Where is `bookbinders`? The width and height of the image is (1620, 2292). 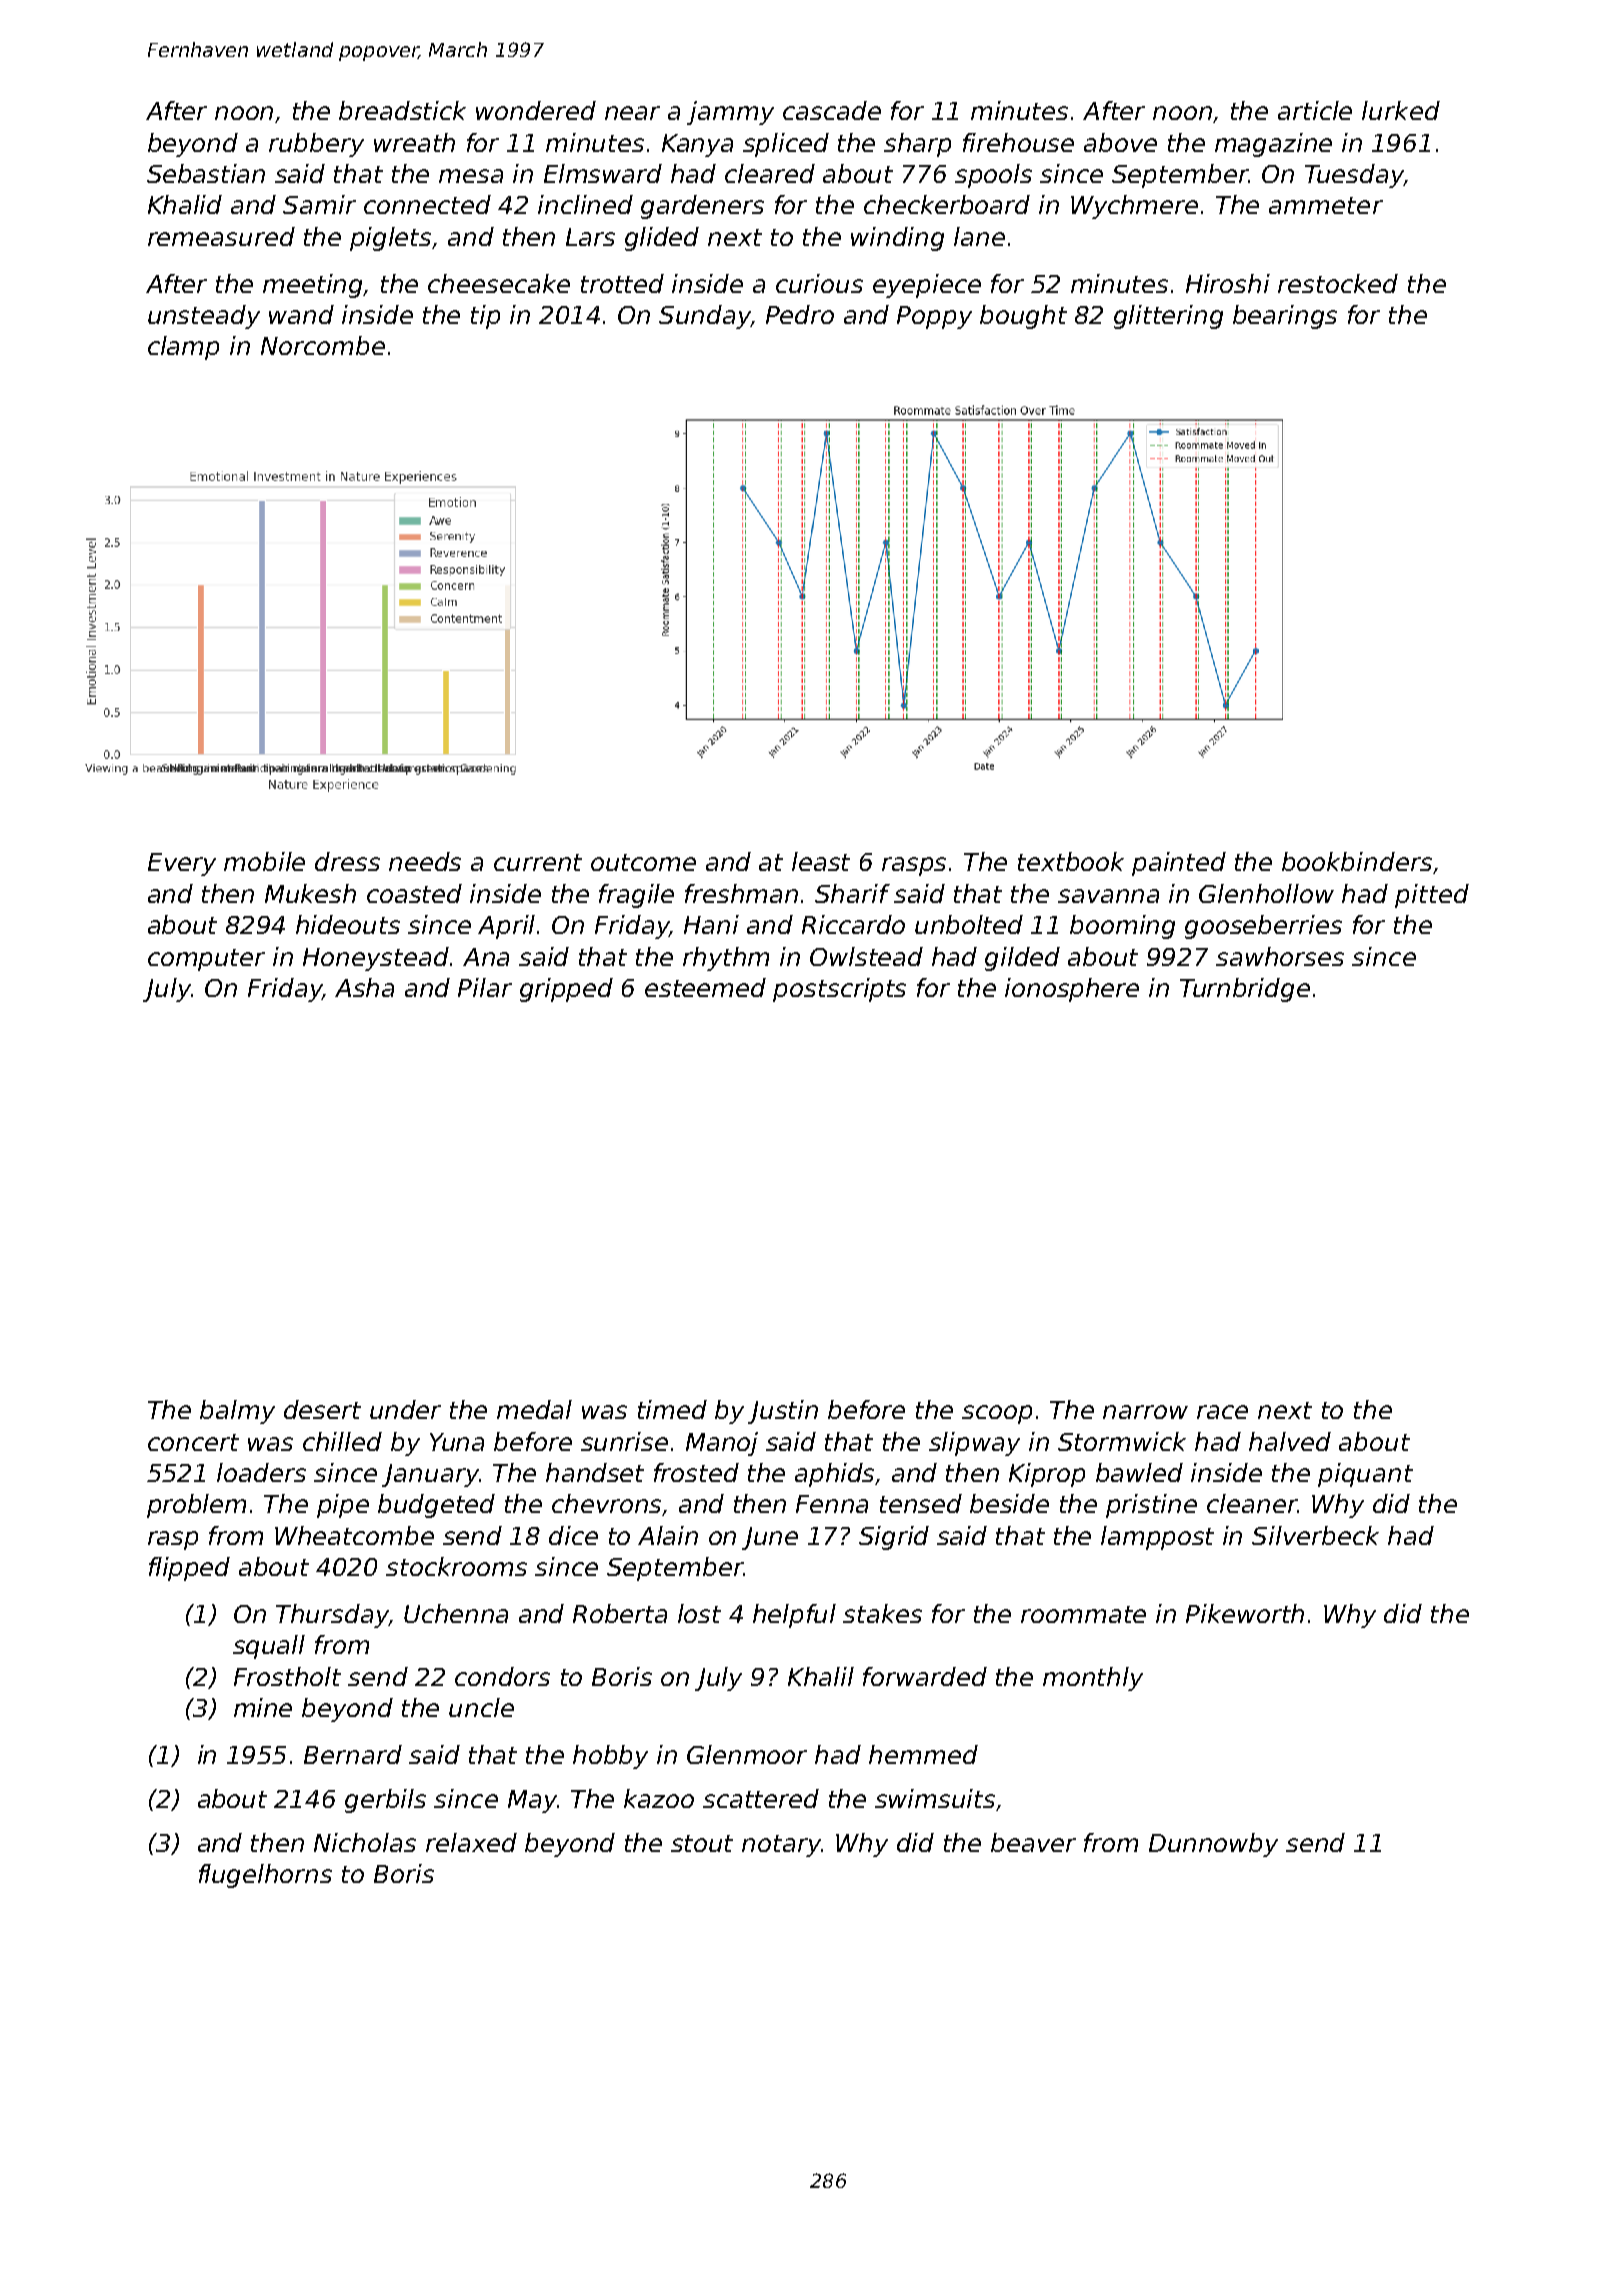 bookbinders is located at coordinates (1357, 861).
